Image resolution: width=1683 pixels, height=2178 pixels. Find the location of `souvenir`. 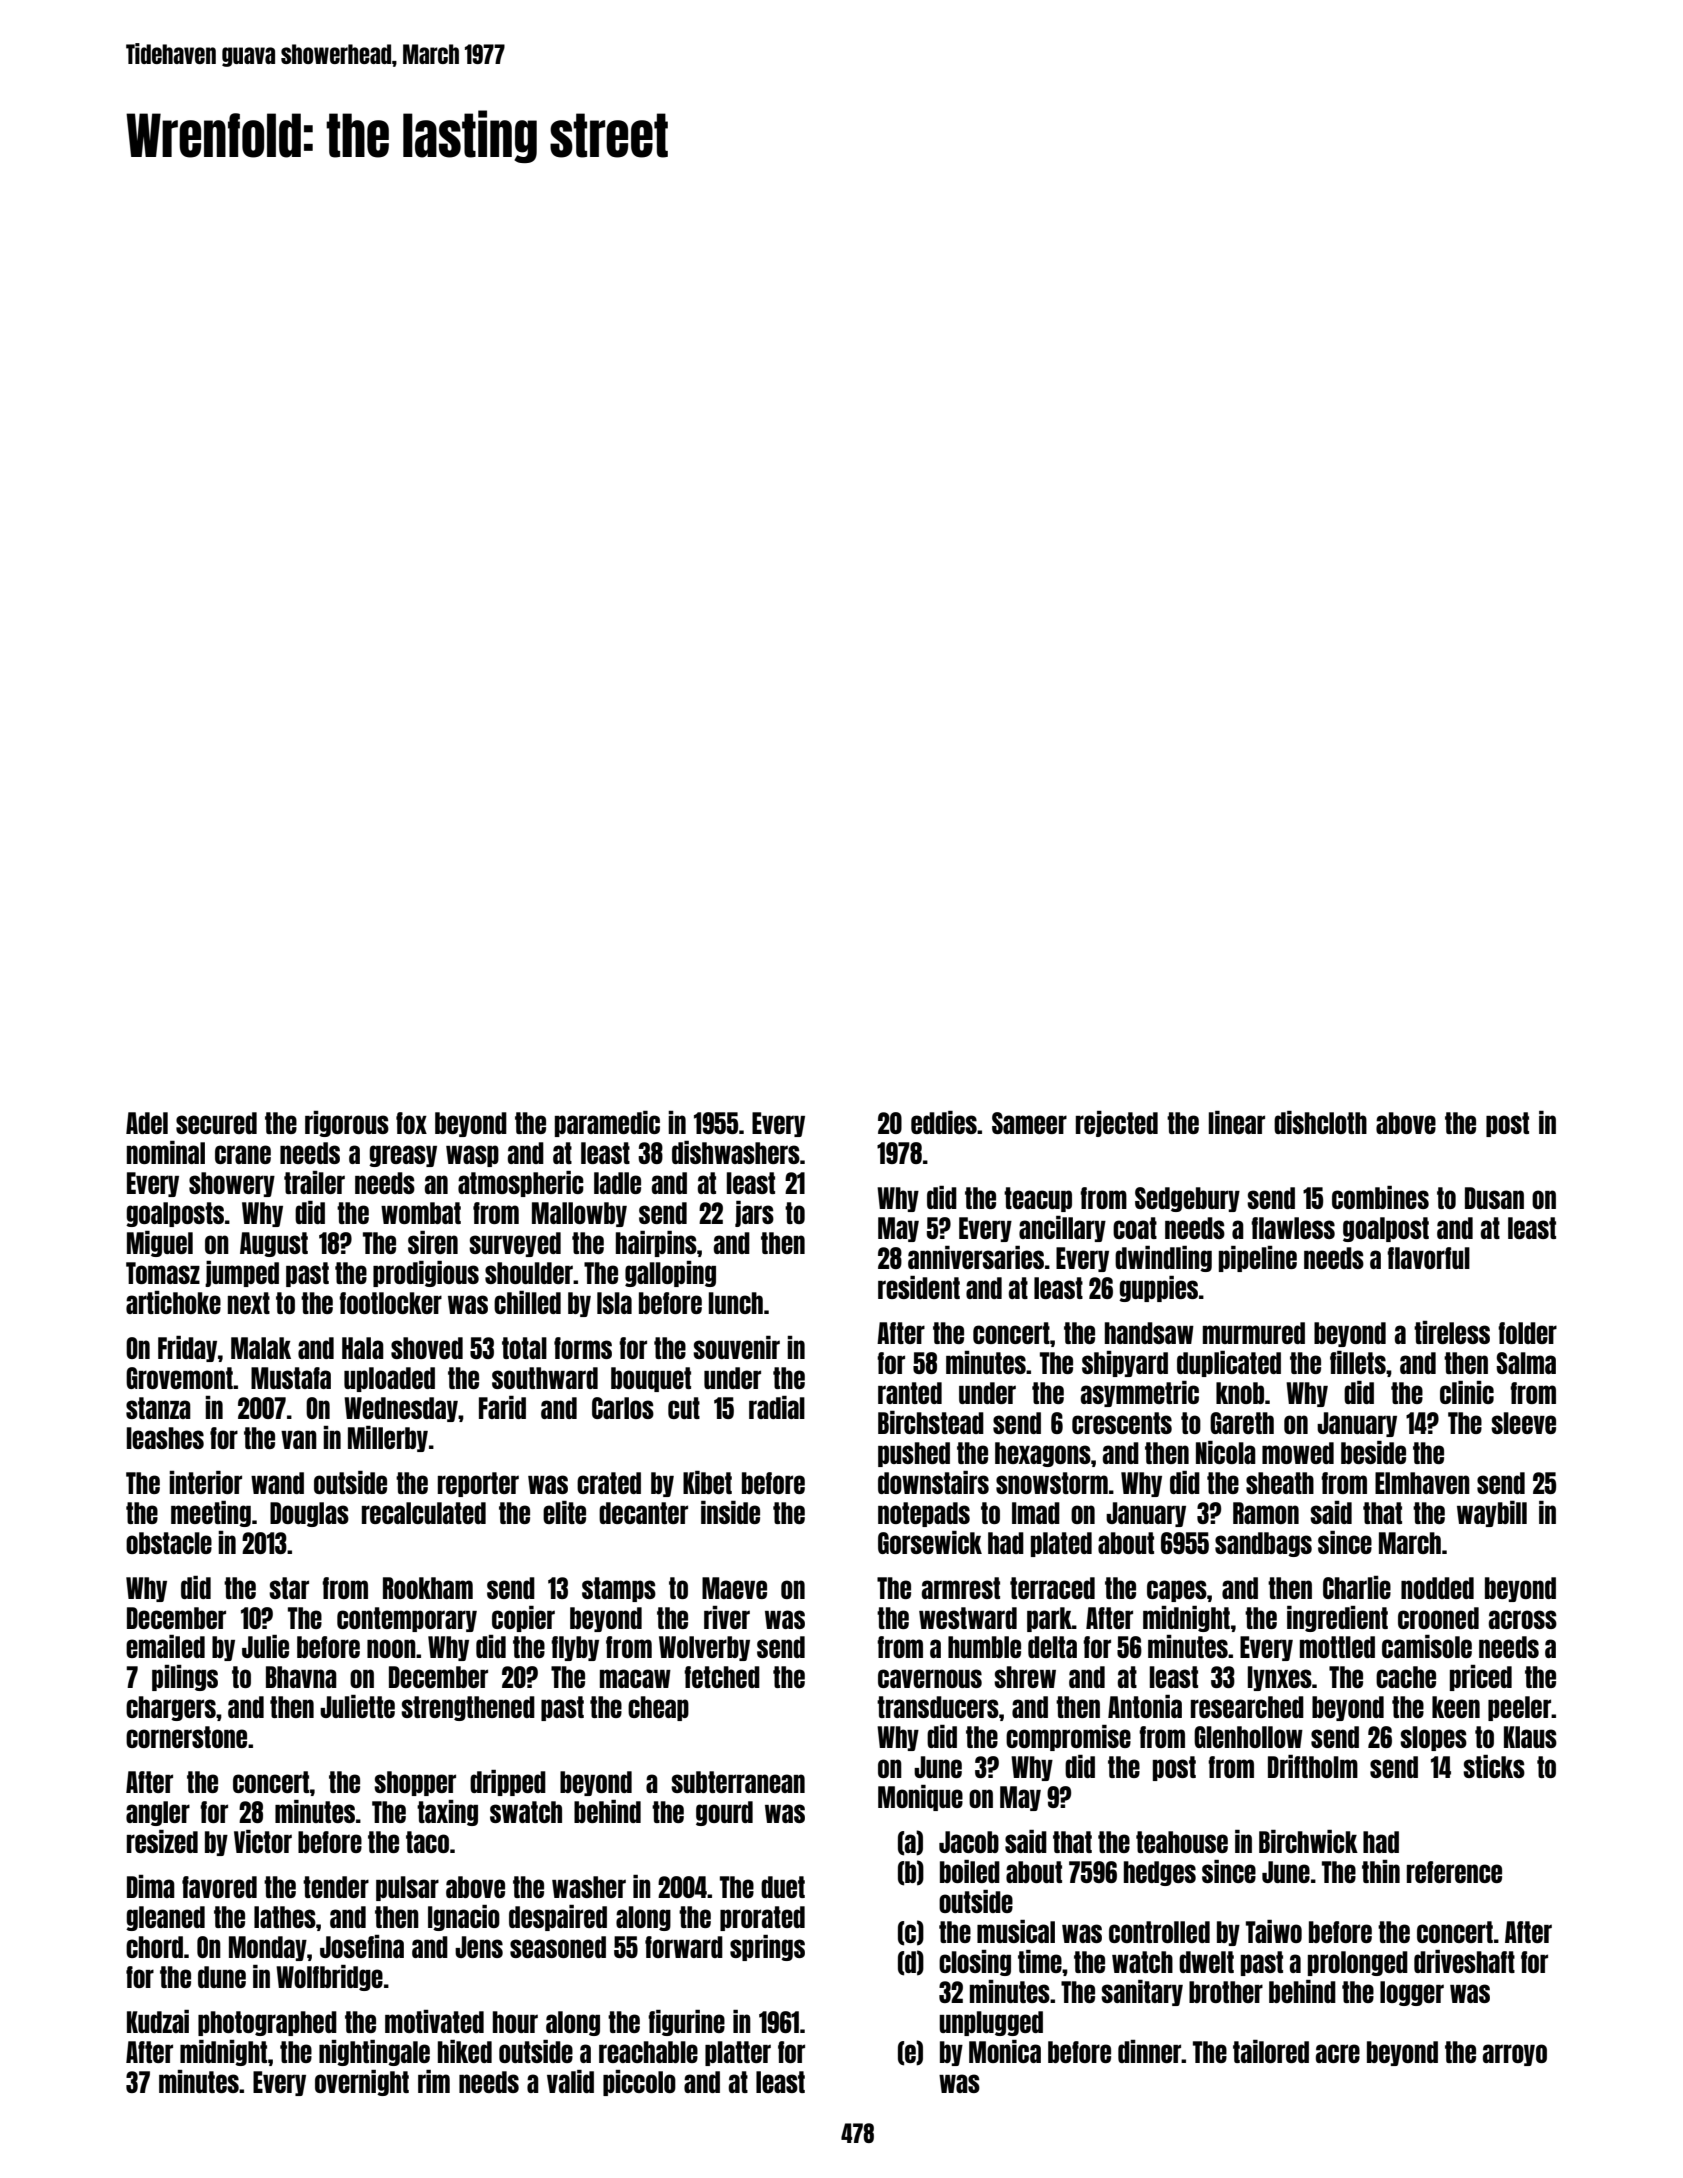

souvenir is located at coordinates (736, 1347).
